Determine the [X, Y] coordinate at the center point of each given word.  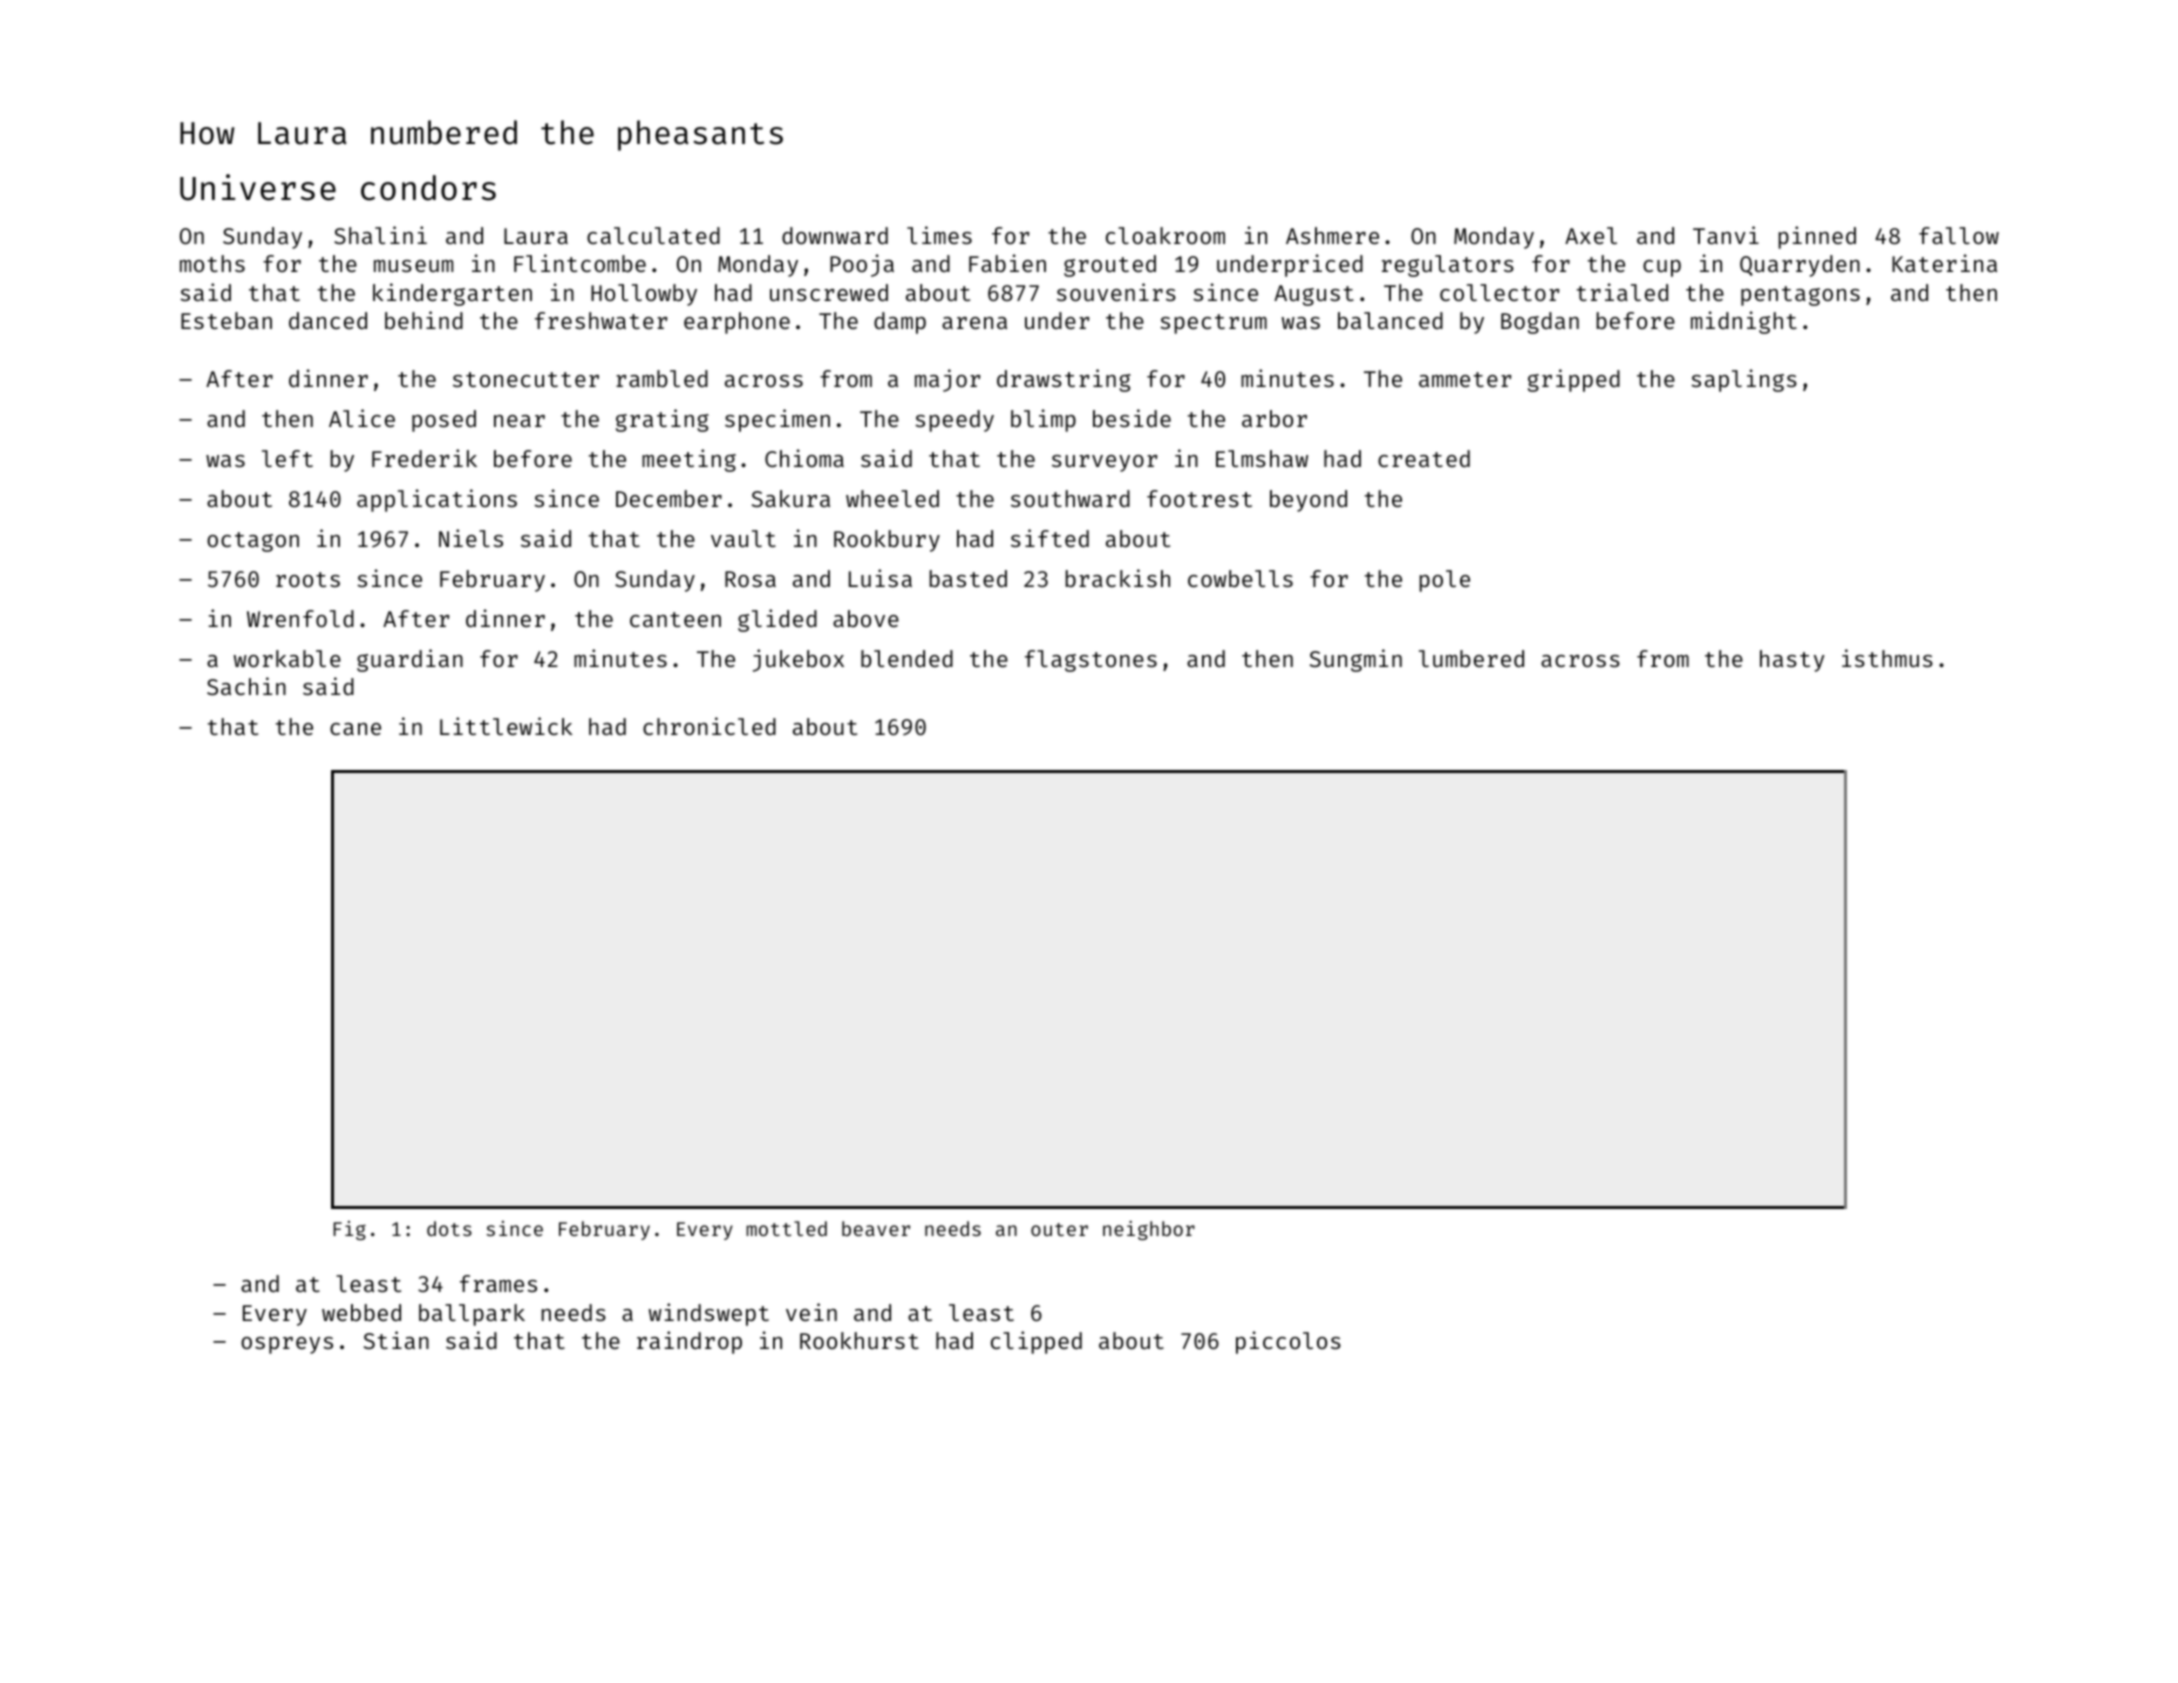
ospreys [287, 1345]
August [1314, 295]
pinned [1817, 237]
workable [287, 658]
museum [413, 266]
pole [1445, 581]
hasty [1792, 661]
